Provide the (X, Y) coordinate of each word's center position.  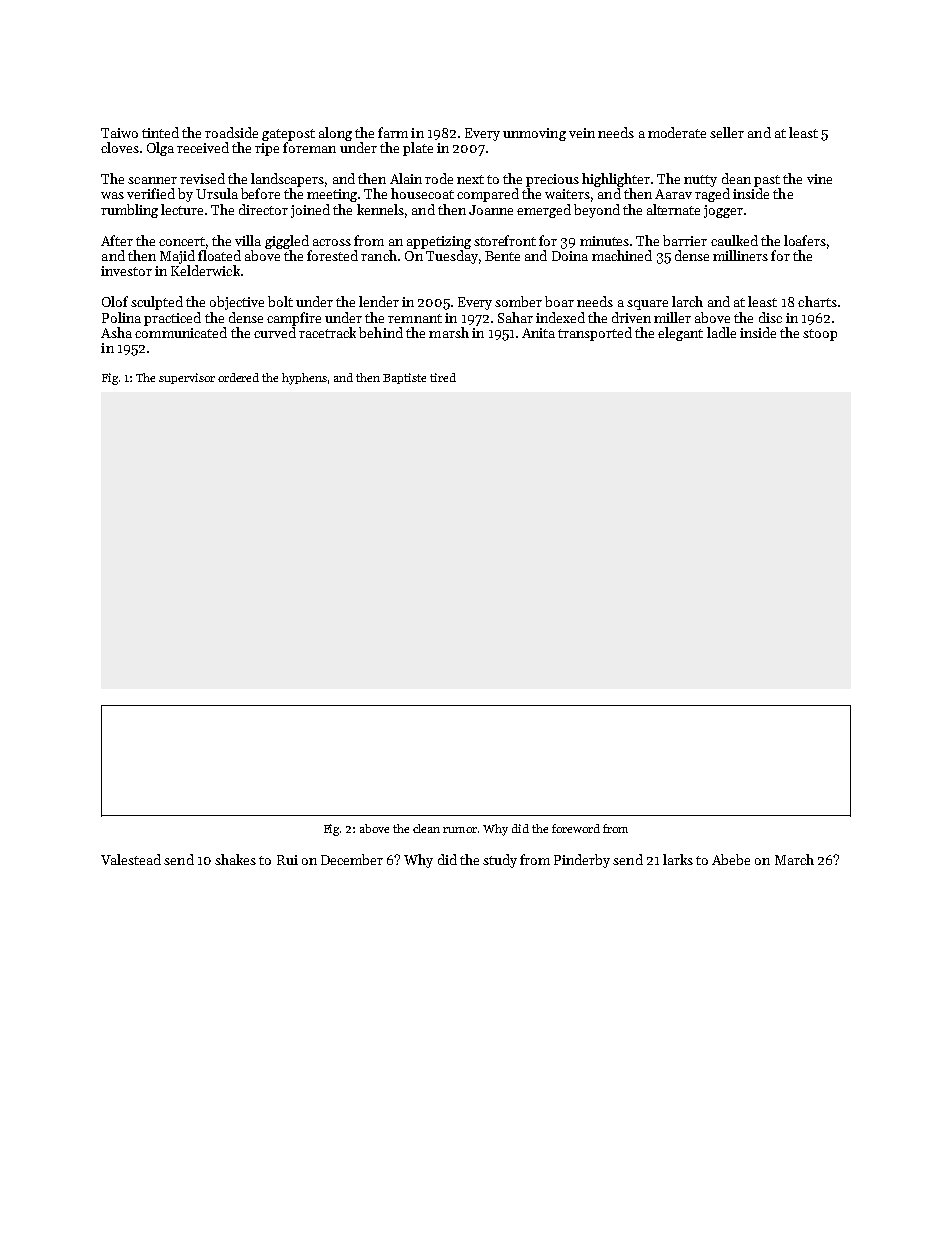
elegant (680, 334)
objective (237, 303)
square (647, 305)
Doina (570, 256)
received (203, 147)
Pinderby (582, 861)
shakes (235, 859)
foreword (576, 828)
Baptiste (404, 378)
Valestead (131, 859)
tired (443, 377)
